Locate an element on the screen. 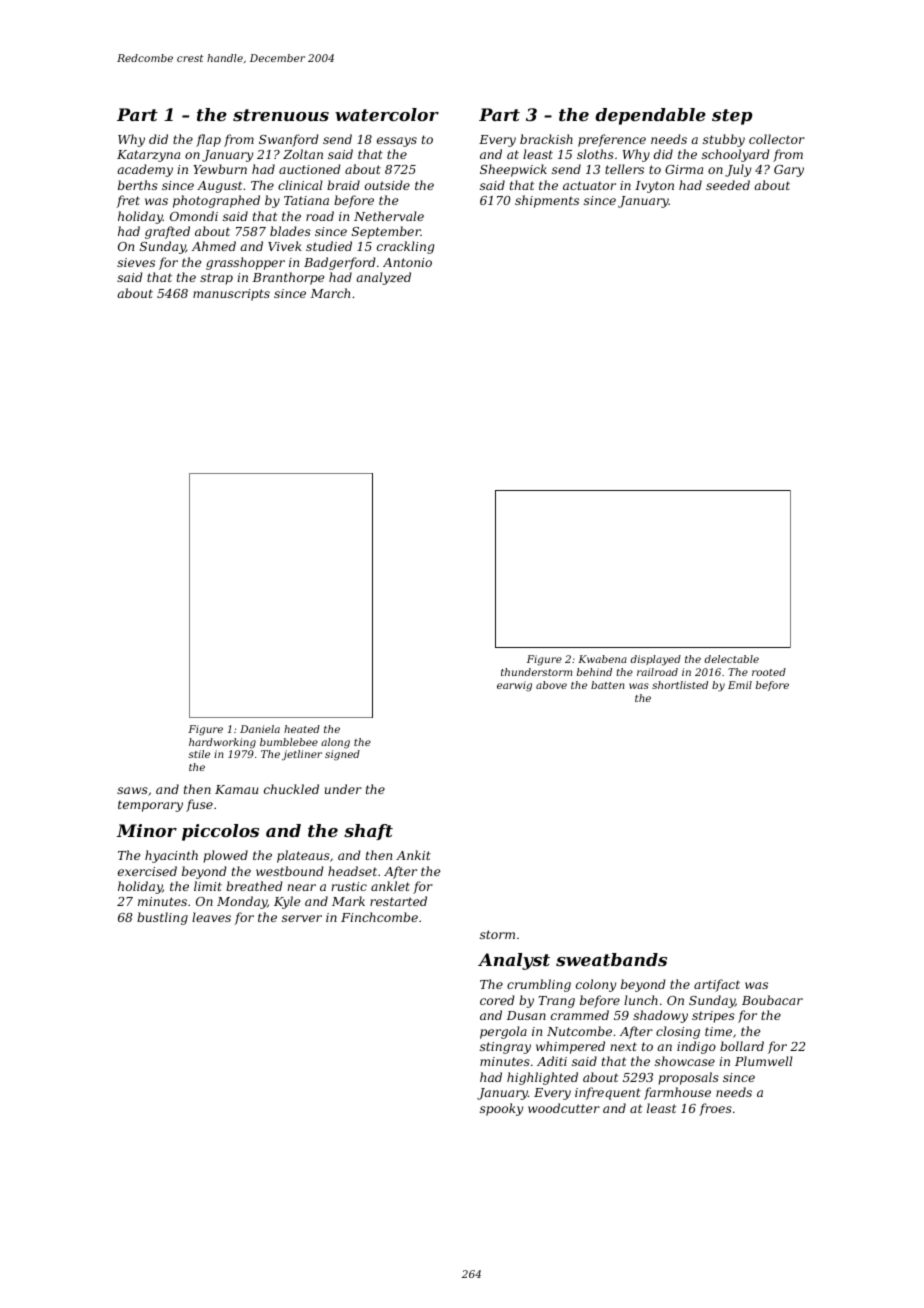 This screenshot has height=1308, width=924. along is located at coordinates (335, 743).
